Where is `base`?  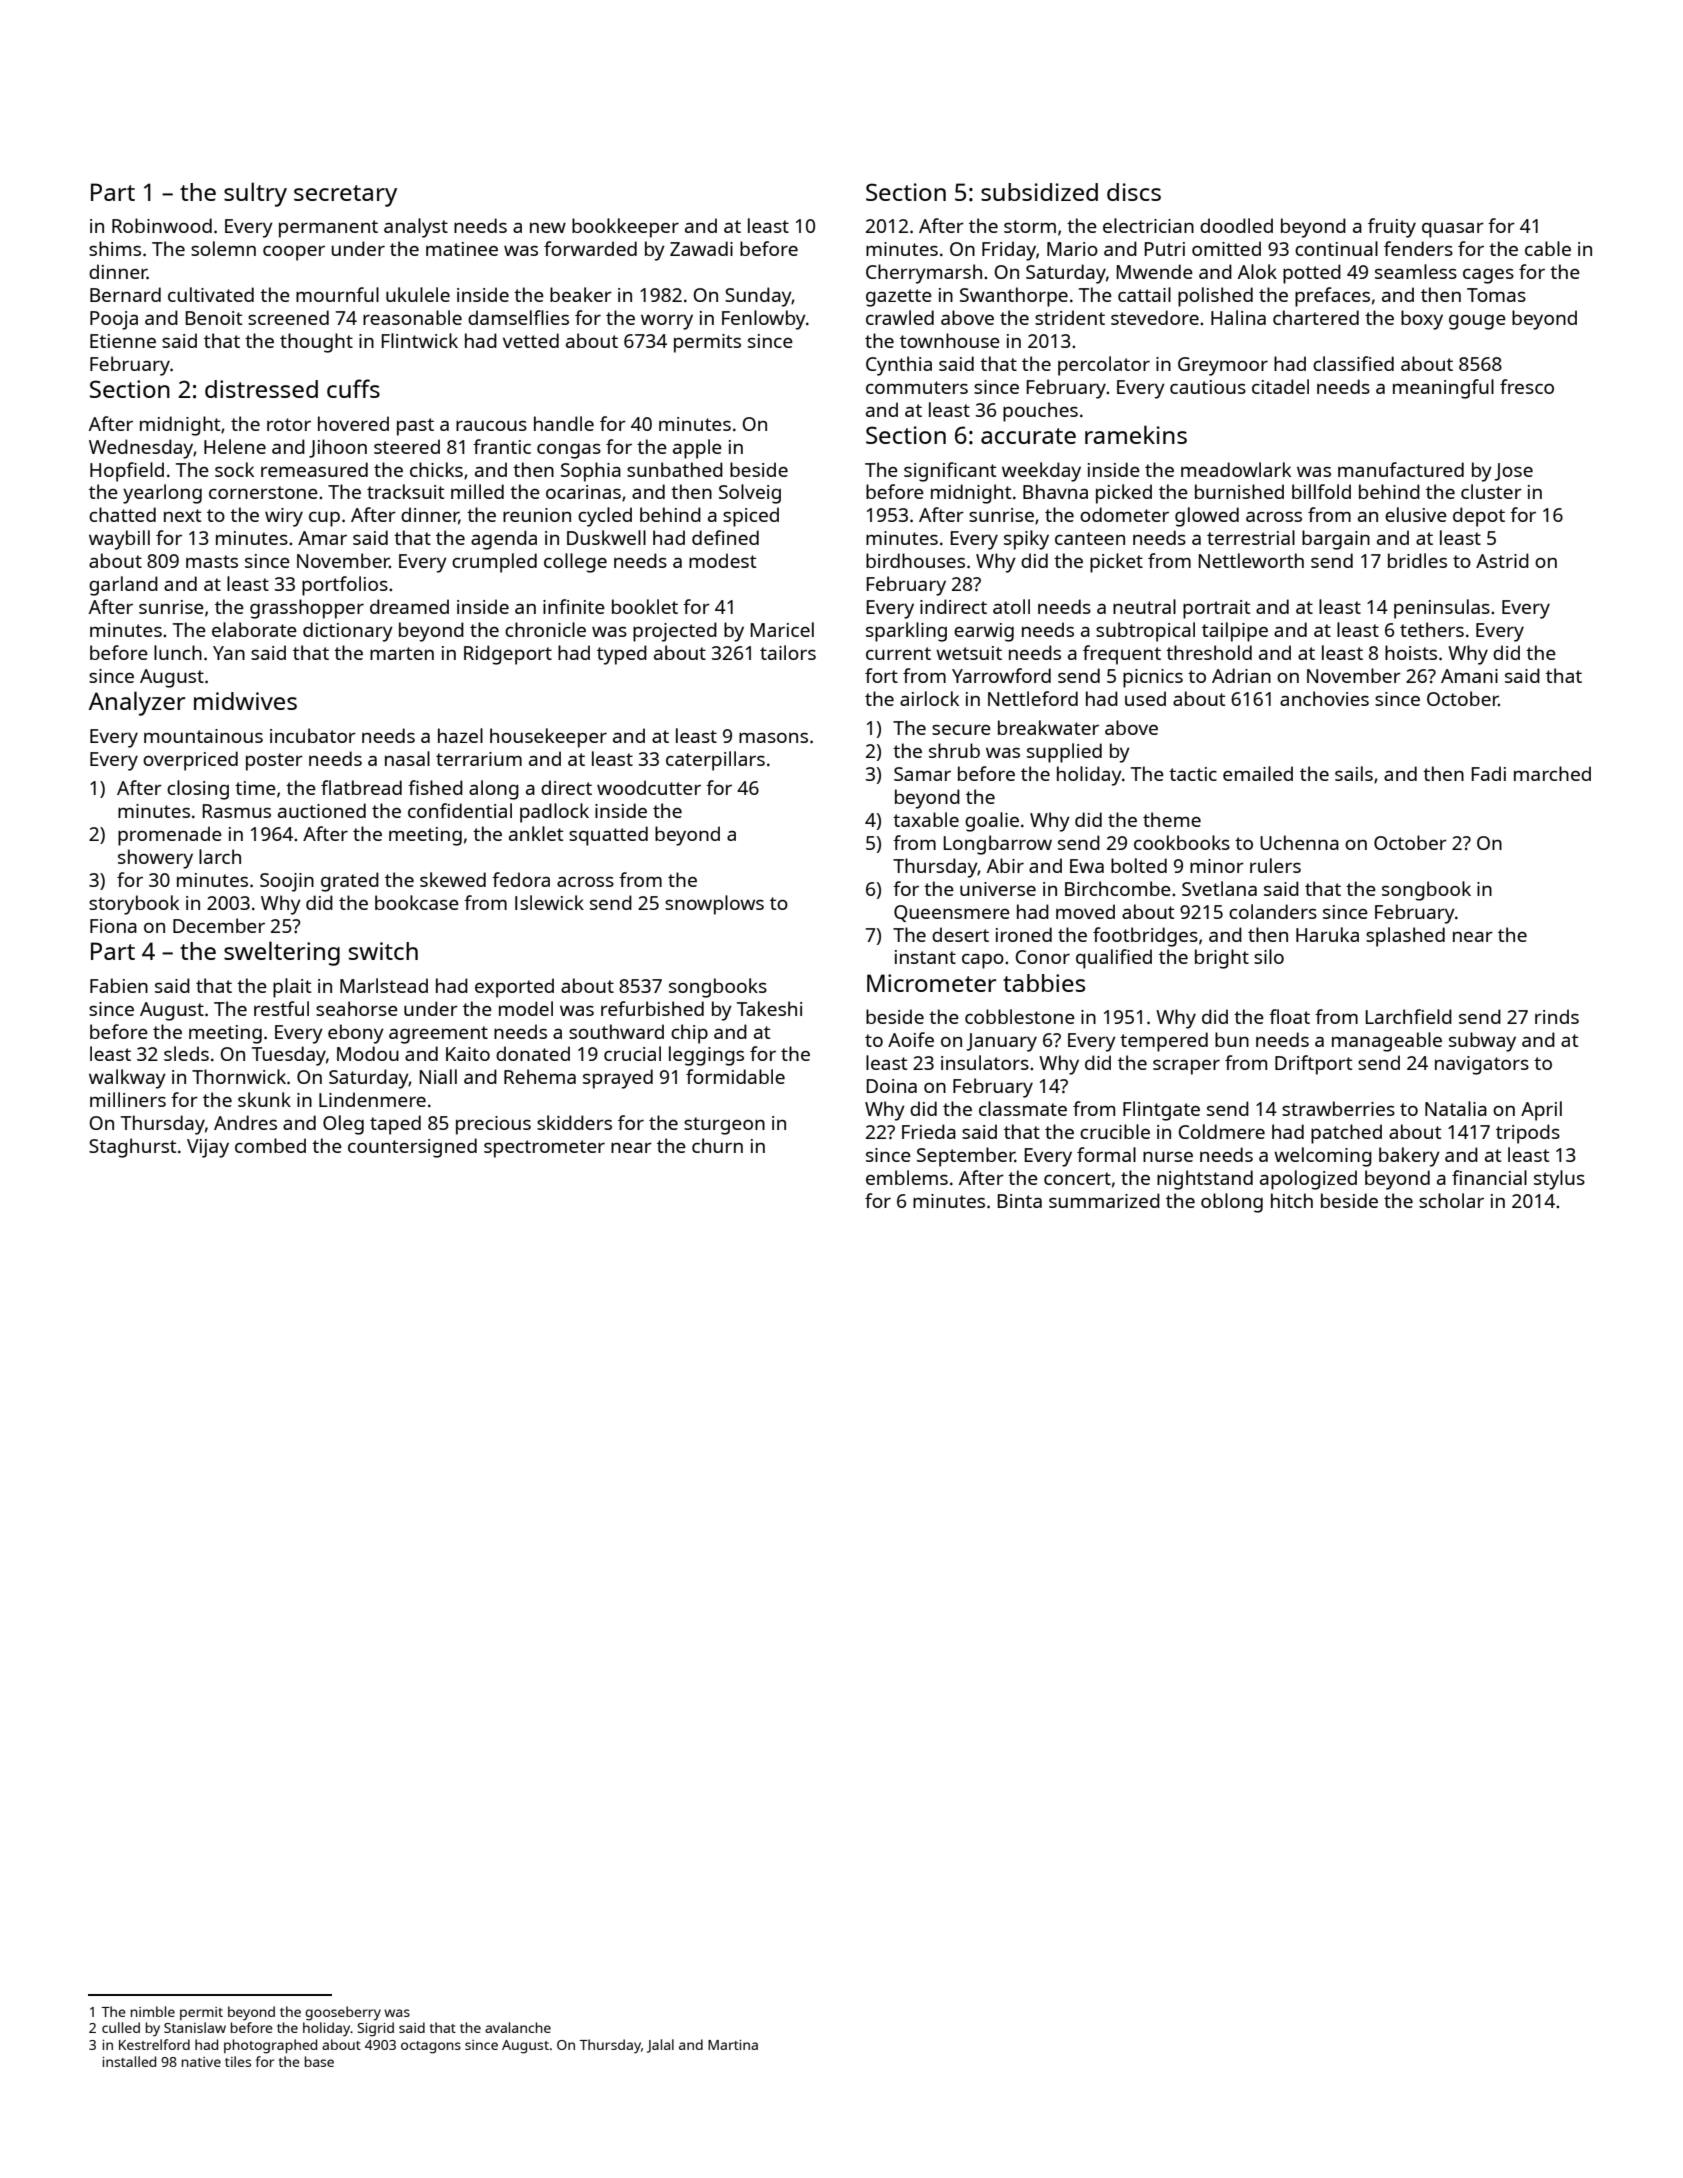
base is located at coordinates (319, 2061).
